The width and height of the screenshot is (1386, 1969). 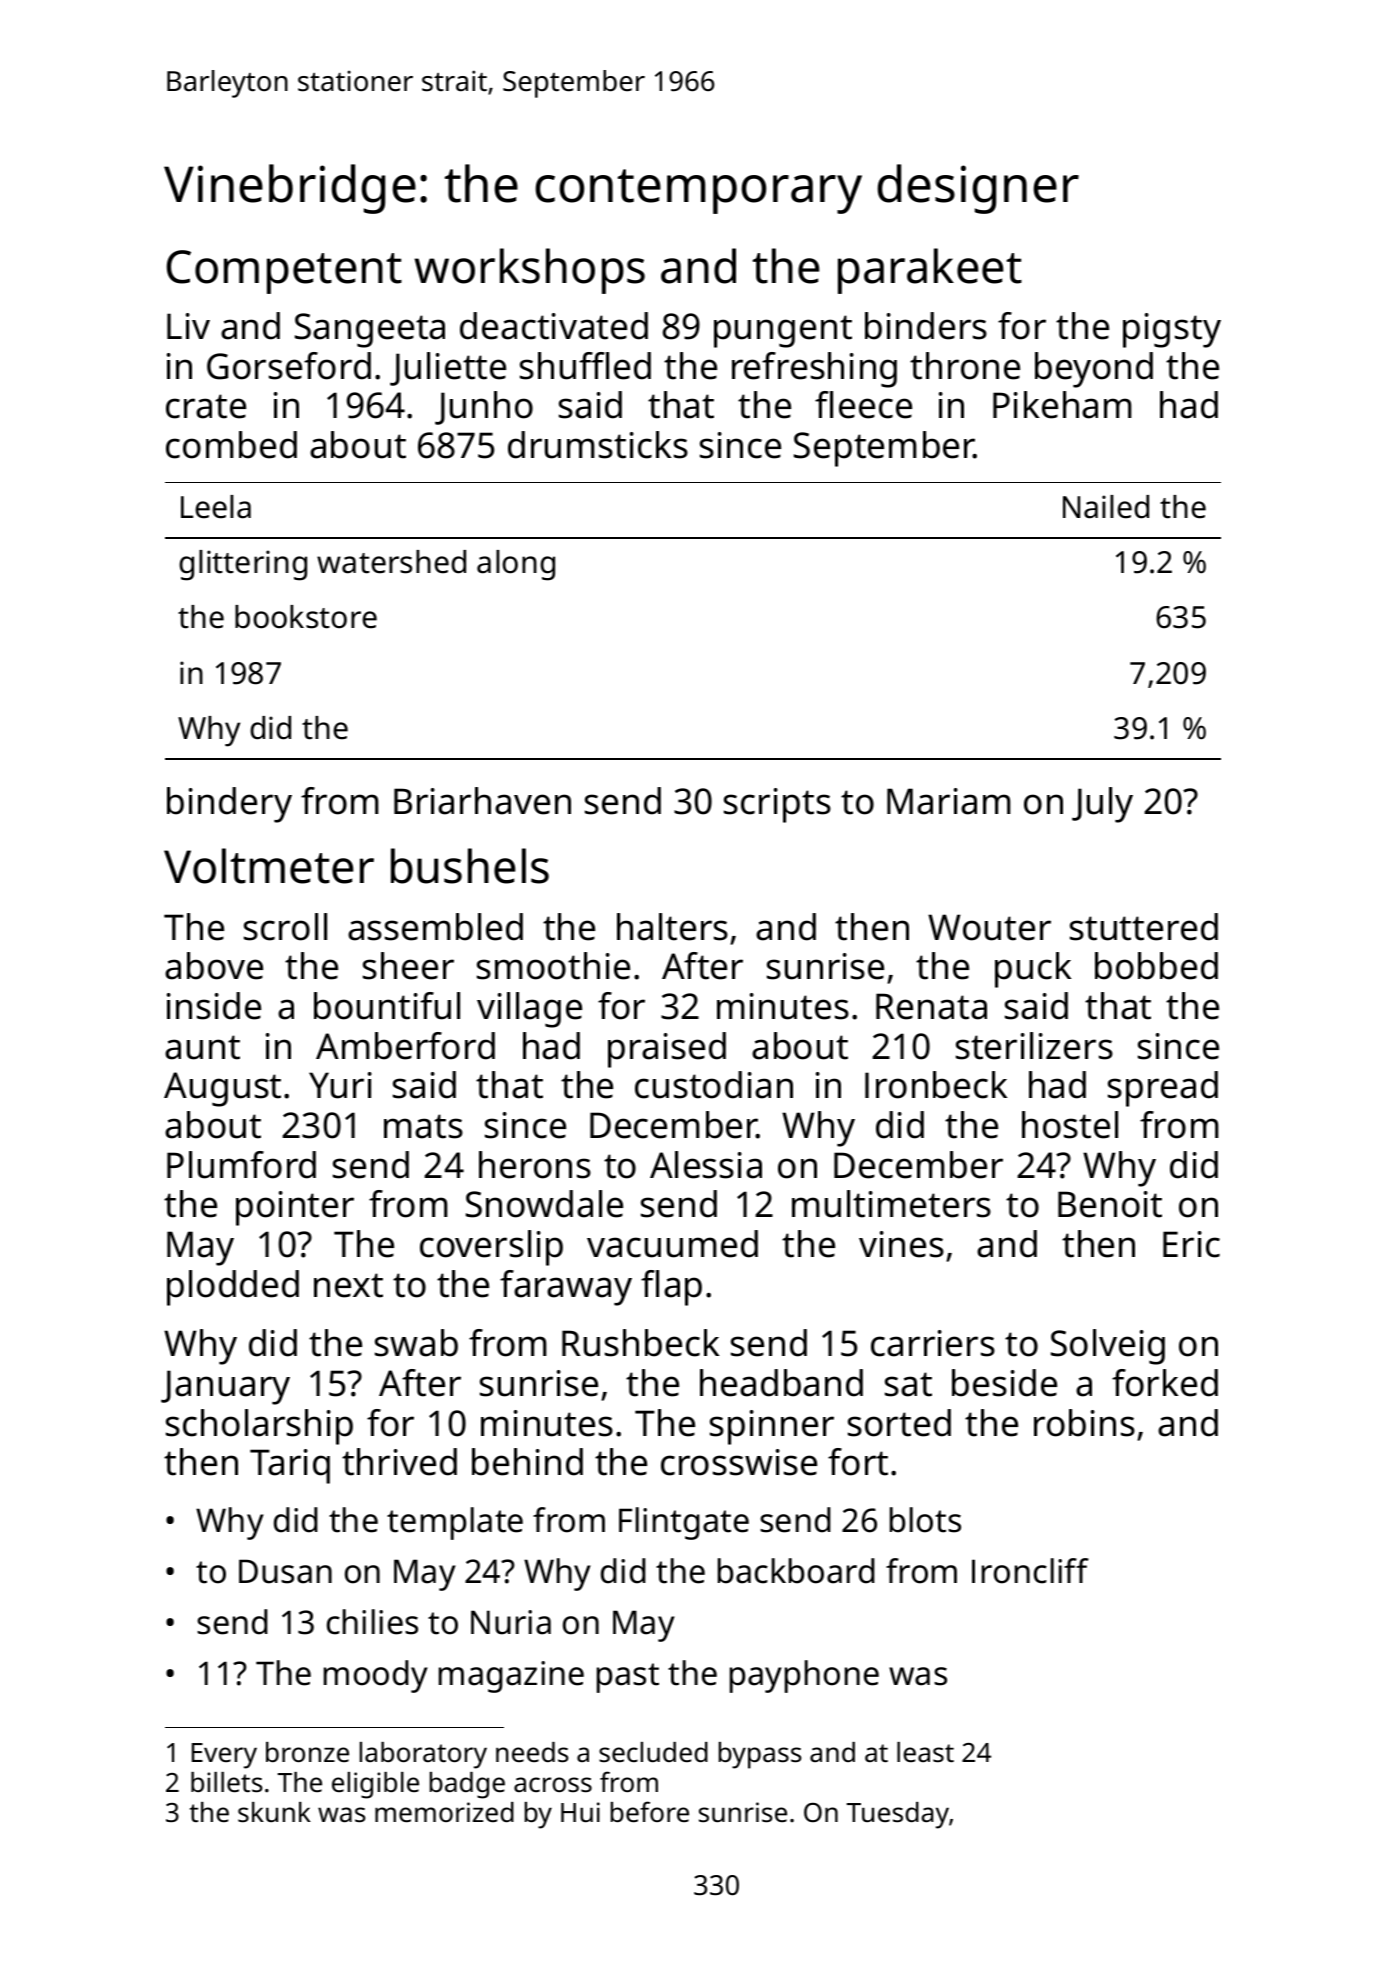 I want to click on least, so click(x=925, y=1752).
